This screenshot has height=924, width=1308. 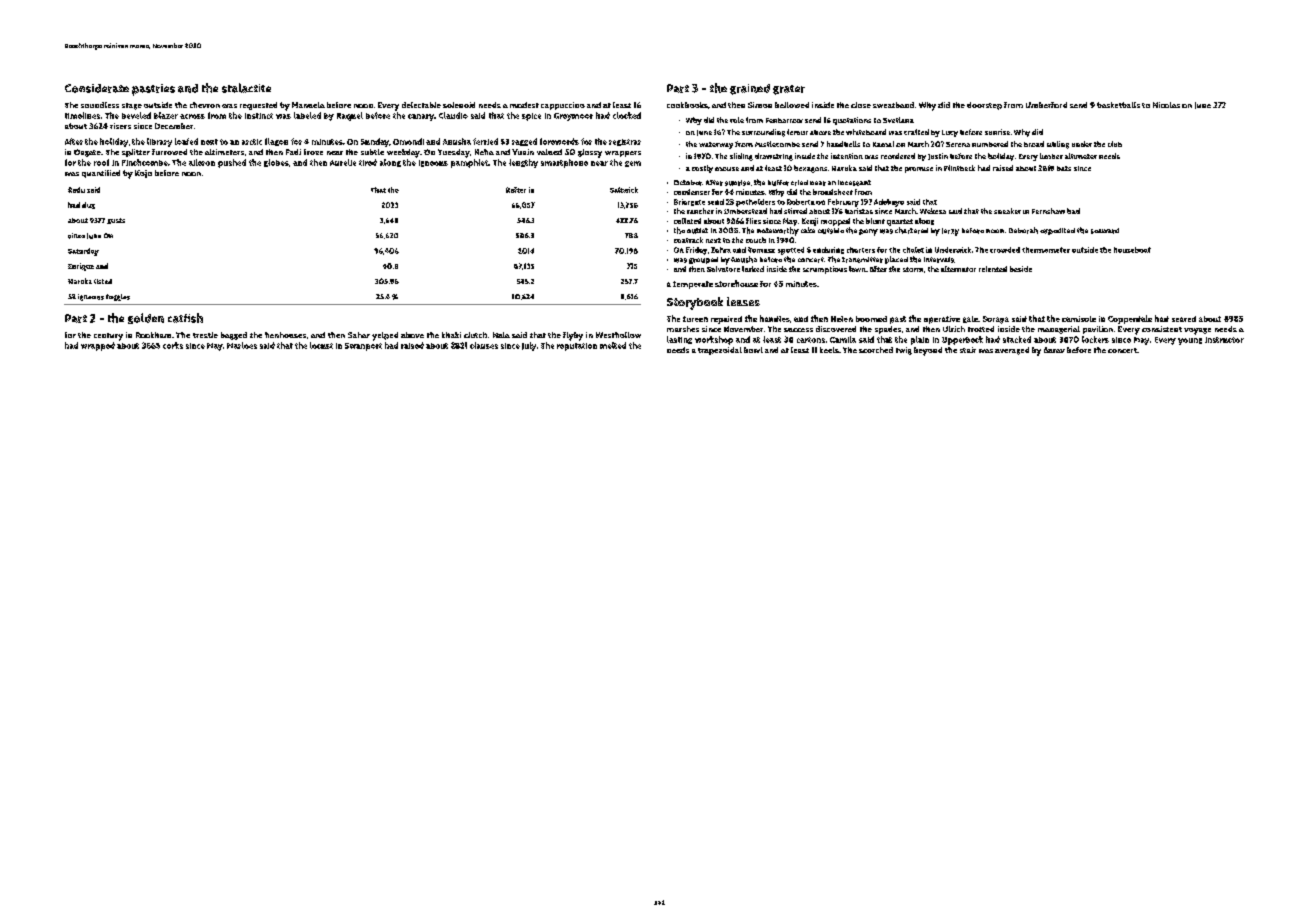 I want to click on grained, so click(x=750, y=89).
